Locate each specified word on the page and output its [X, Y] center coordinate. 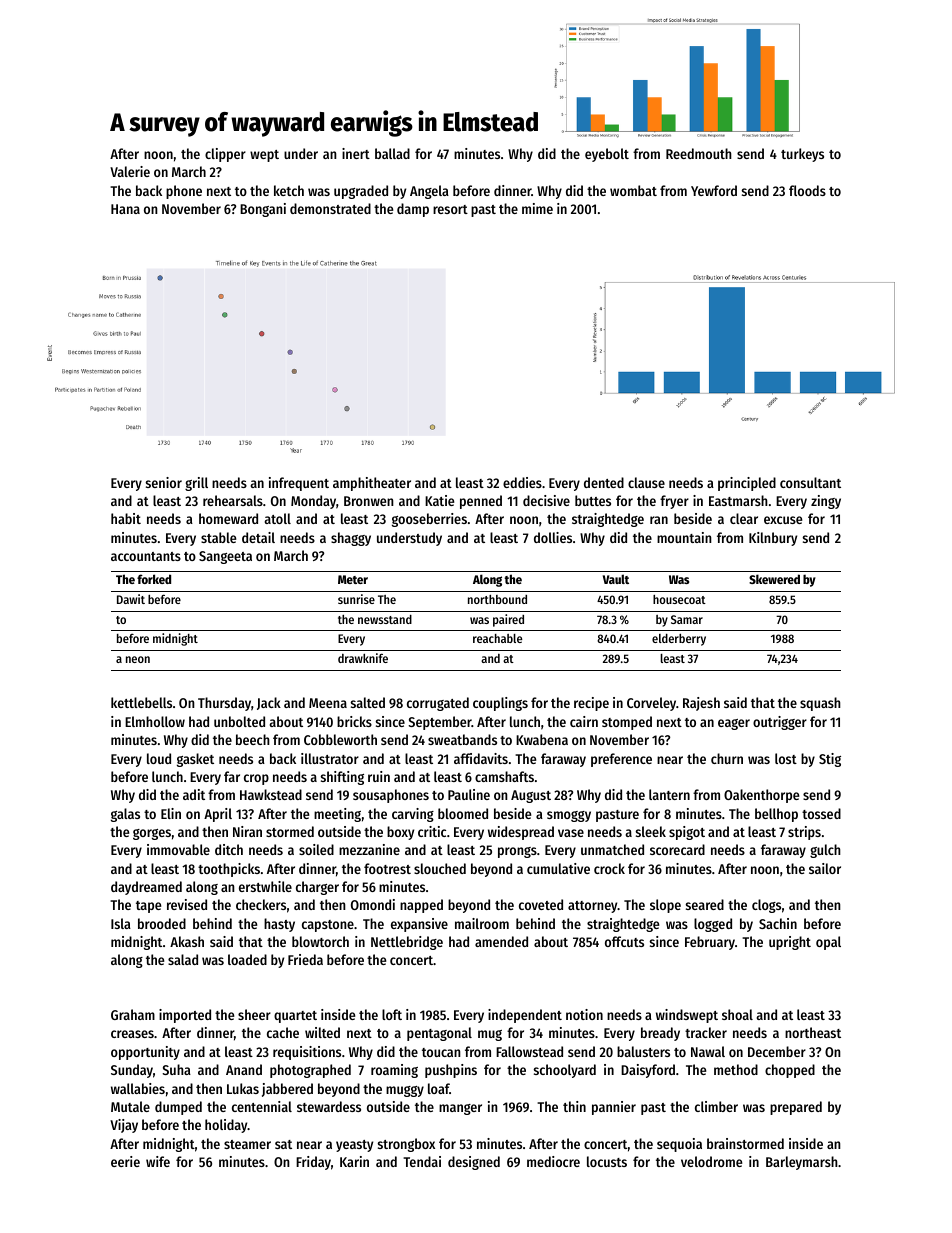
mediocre [553, 1161]
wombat [633, 190]
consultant [810, 482]
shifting [342, 778]
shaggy [351, 539]
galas [125, 815]
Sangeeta [225, 557]
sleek [651, 831]
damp [413, 210]
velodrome [711, 1161]
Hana [125, 209]
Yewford [714, 190]
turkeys [802, 155]
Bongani [263, 210]
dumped [178, 1108]
